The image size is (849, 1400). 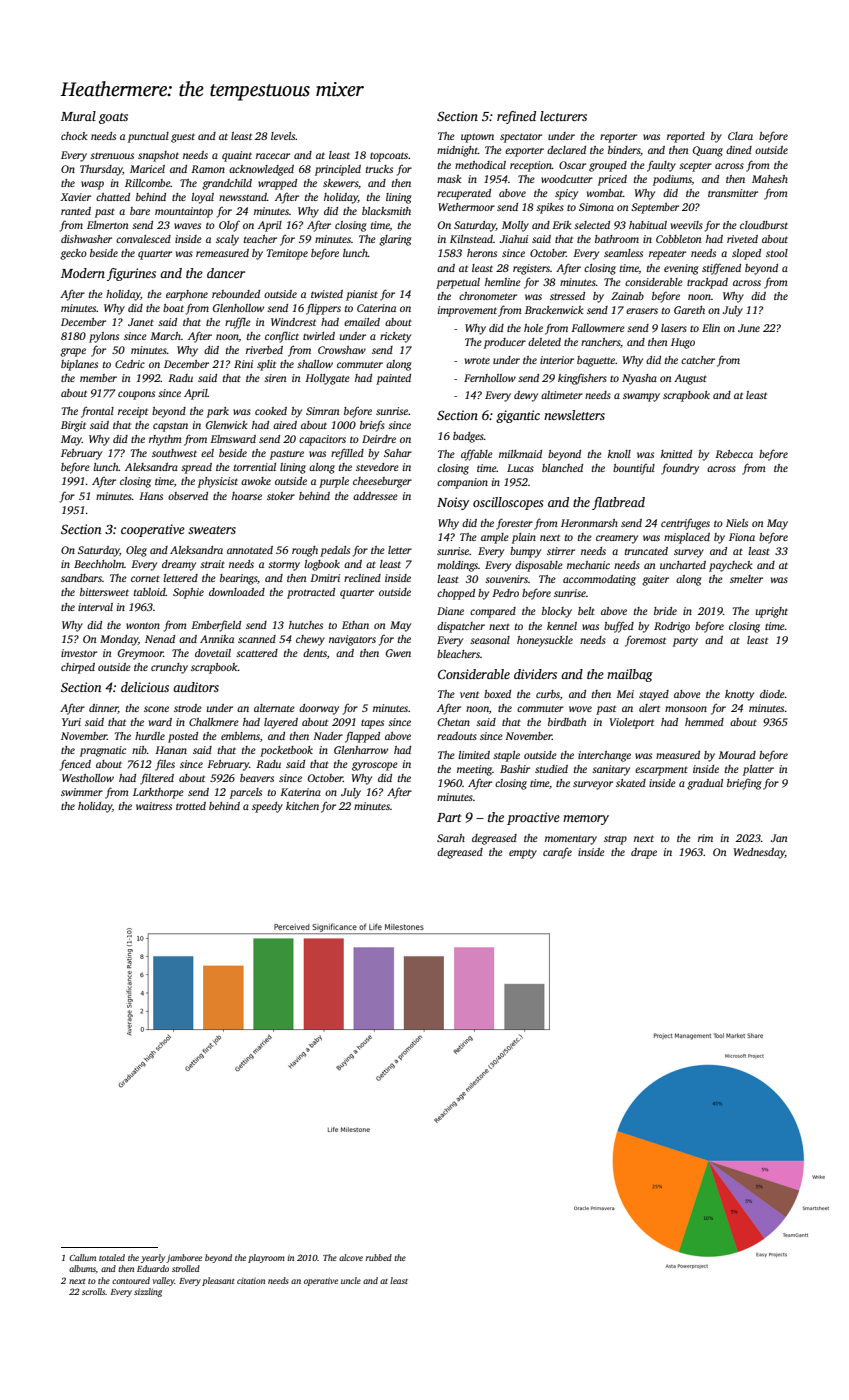 I want to click on swimmer, so click(x=82, y=792).
